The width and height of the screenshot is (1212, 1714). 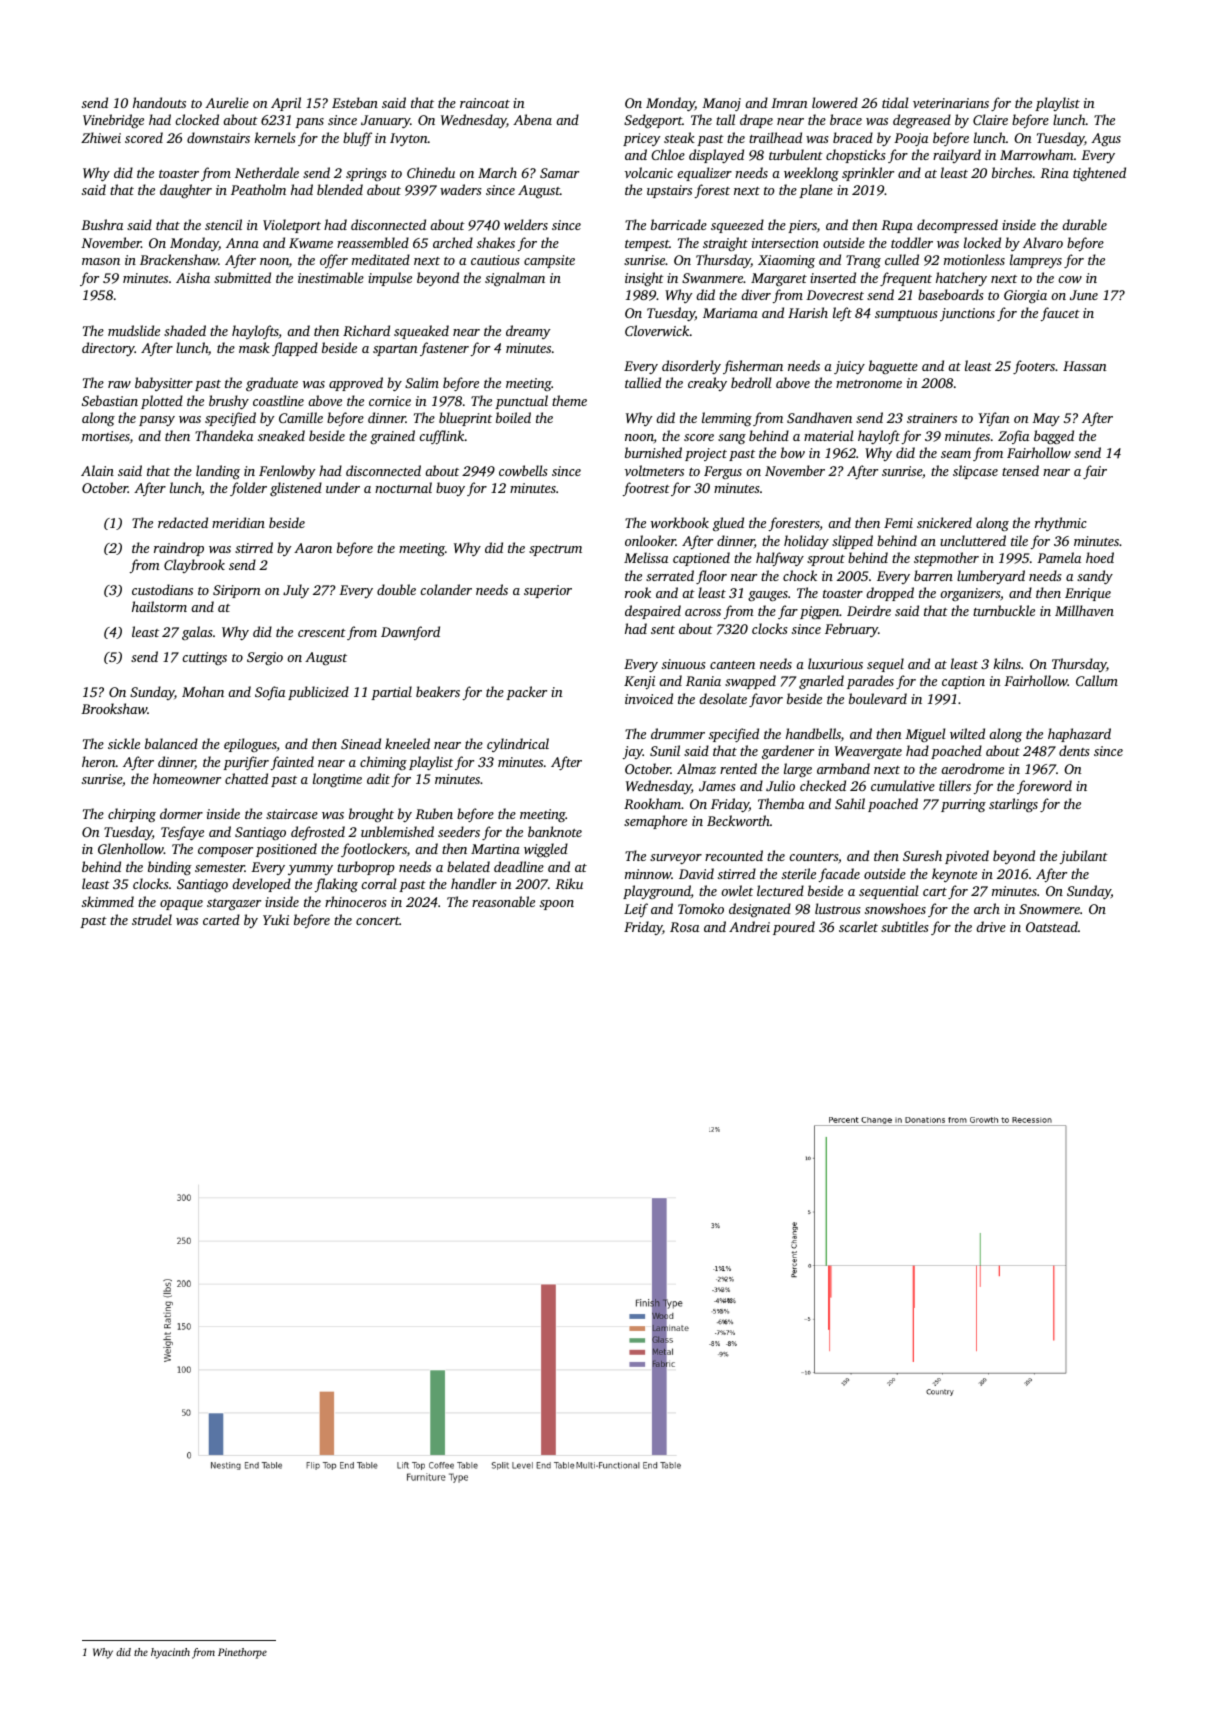 What do you see at coordinates (159, 102) in the screenshot?
I see `handouts` at bounding box center [159, 102].
